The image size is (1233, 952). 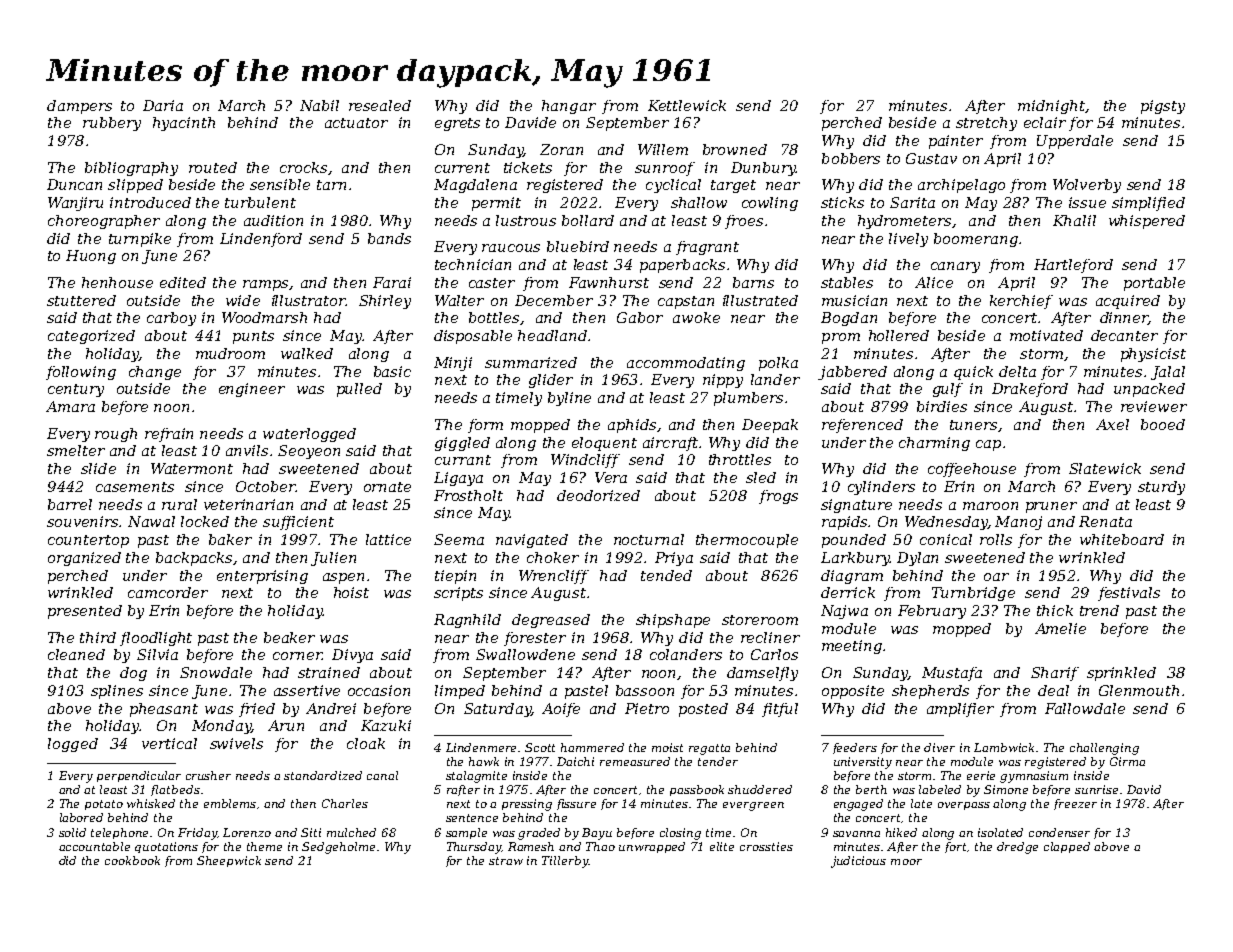 I want to click on resealed, so click(x=380, y=105).
